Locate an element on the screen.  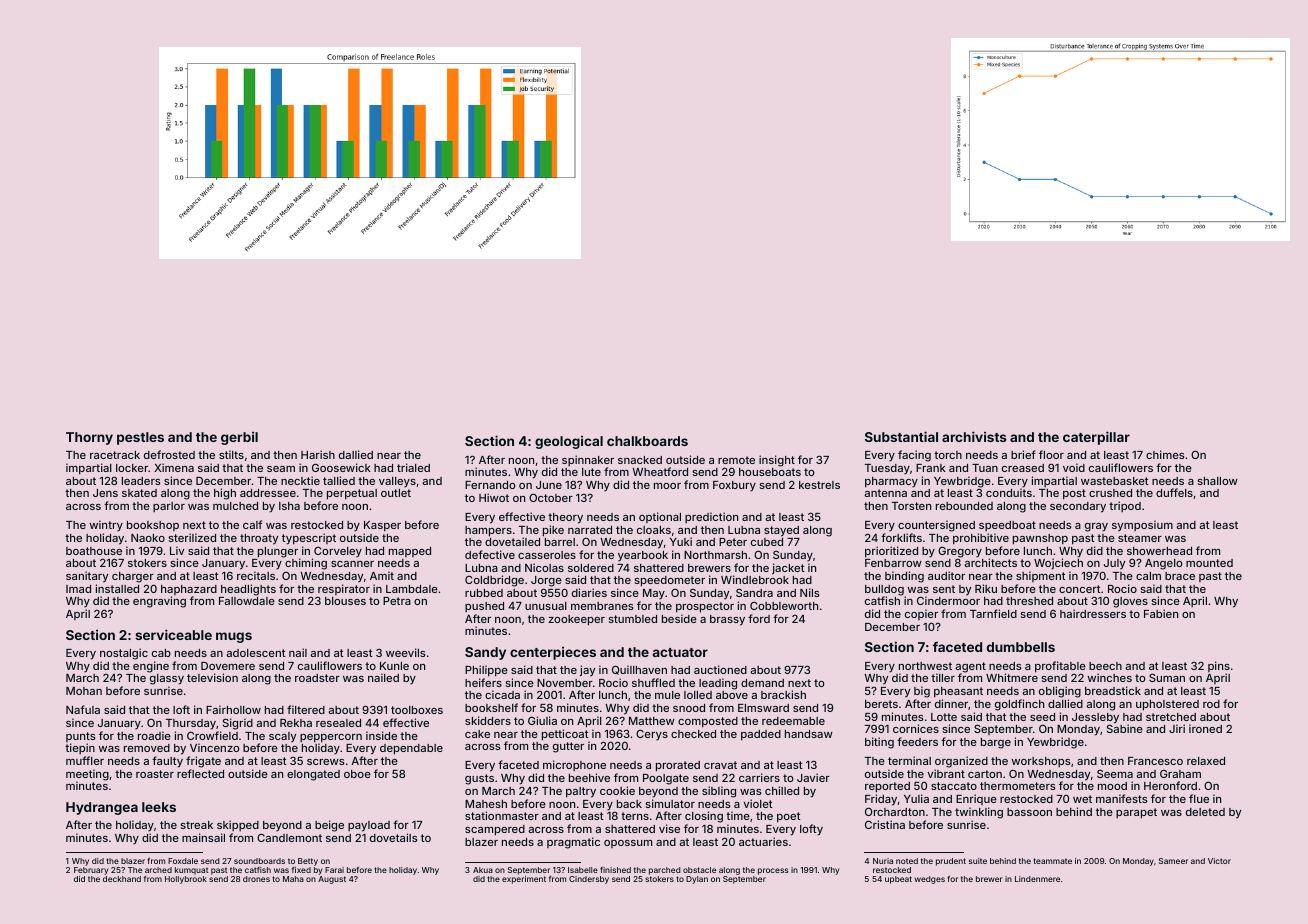
zookeeper is located at coordinates (576, 620).
